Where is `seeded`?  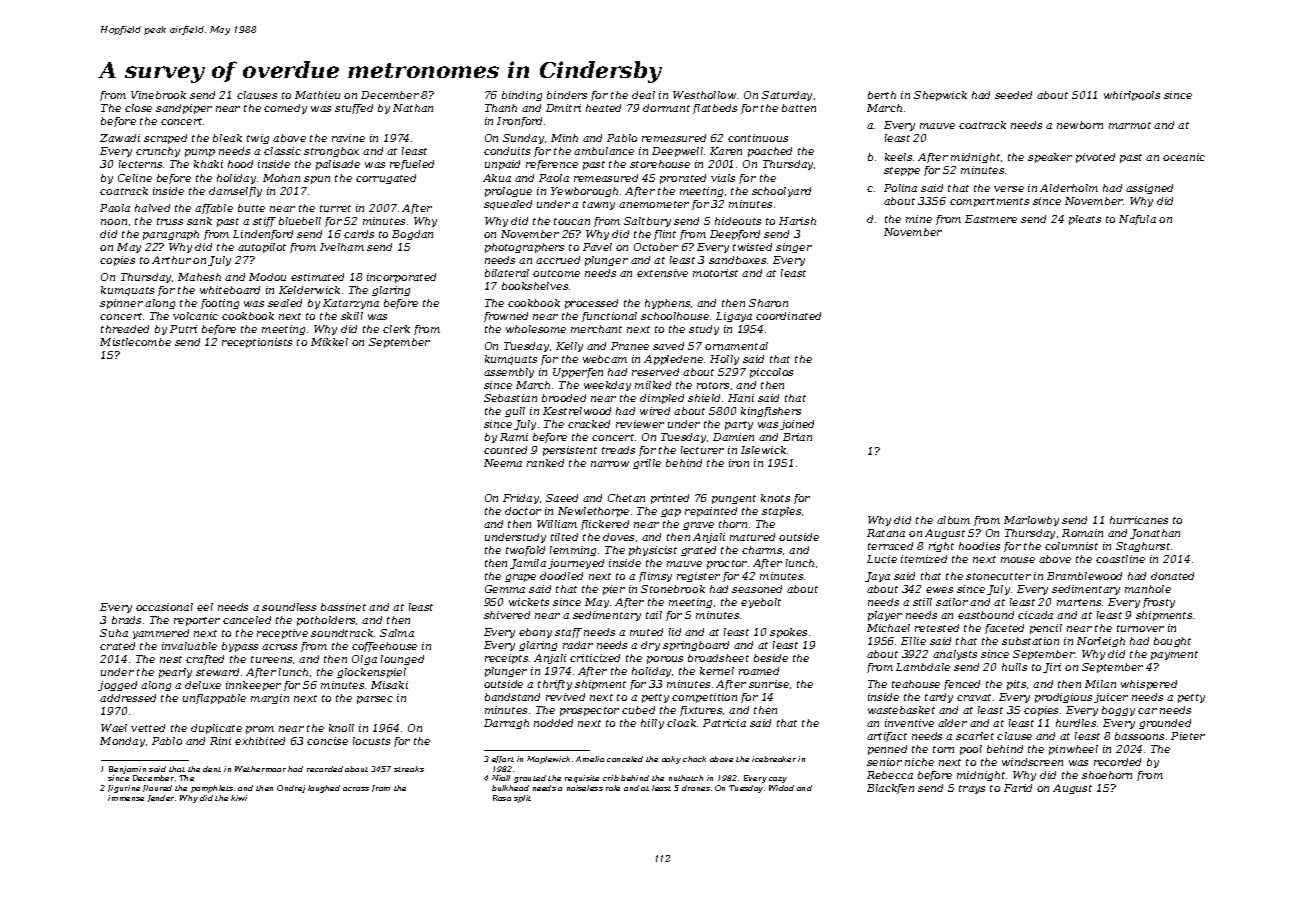 seeded is located at coordinates (1013, 95).
